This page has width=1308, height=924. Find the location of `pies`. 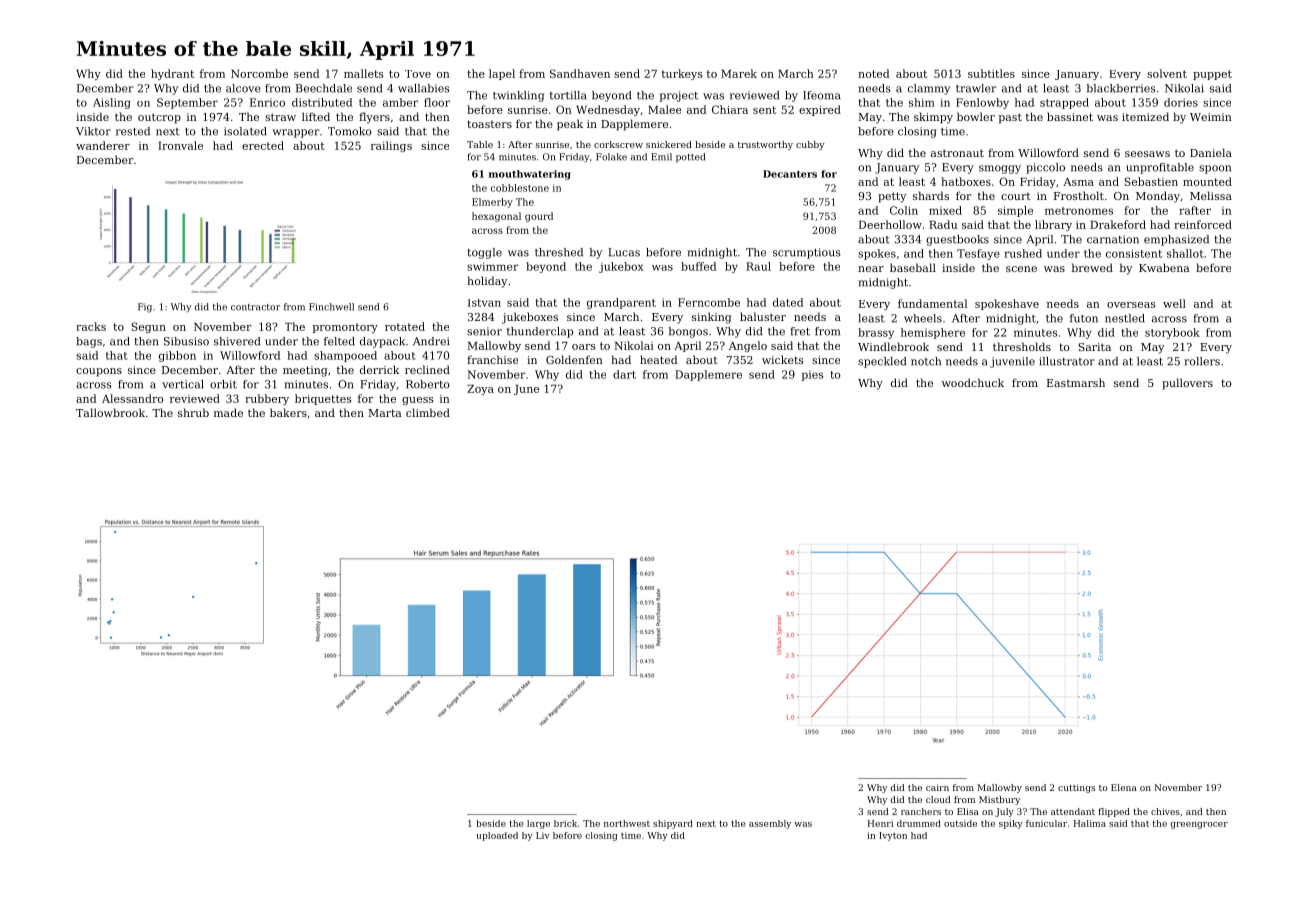

pies is located at coordinates (812, 375).
